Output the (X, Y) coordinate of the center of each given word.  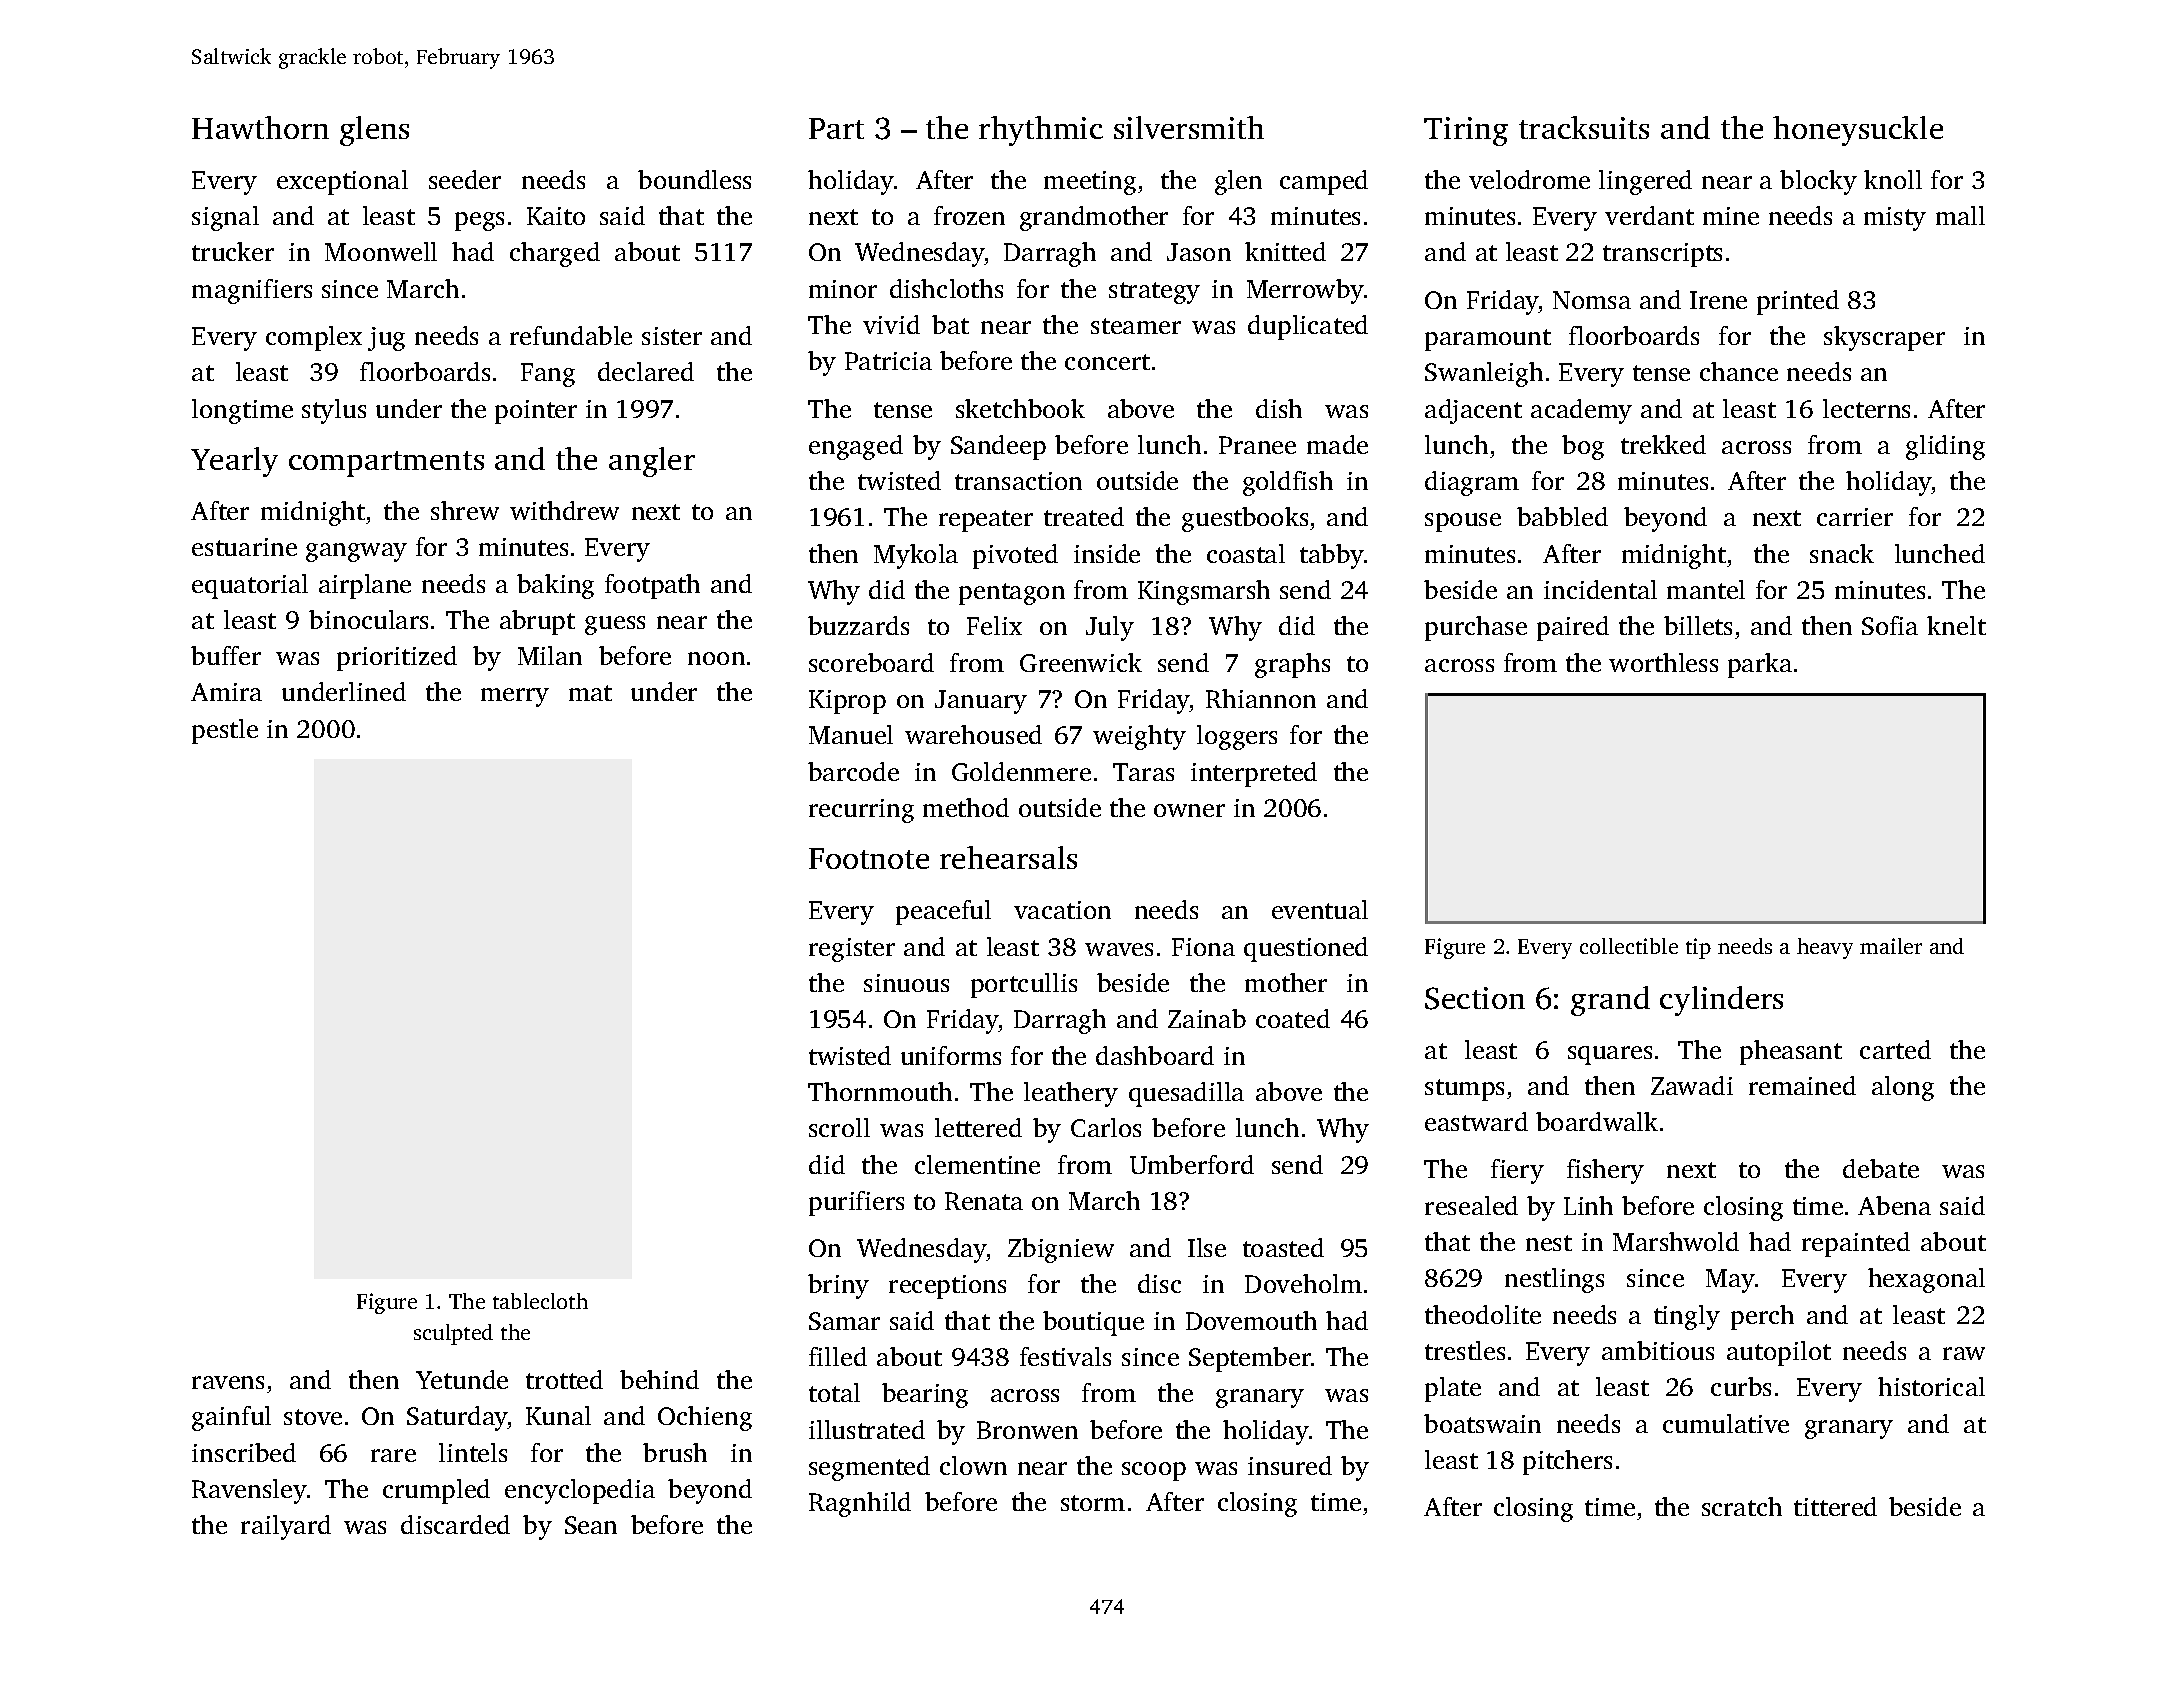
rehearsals (1008, 857)
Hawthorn (260, 127)
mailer (1891, 946)
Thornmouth (880, 1091)
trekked (1663, 444)
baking (555, 586)
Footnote (869, 858)
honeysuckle (1858, 131)
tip (1698, 948)
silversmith (1189, 127)
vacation (1062, 910)
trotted (564, 1379)
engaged (856, 447)
